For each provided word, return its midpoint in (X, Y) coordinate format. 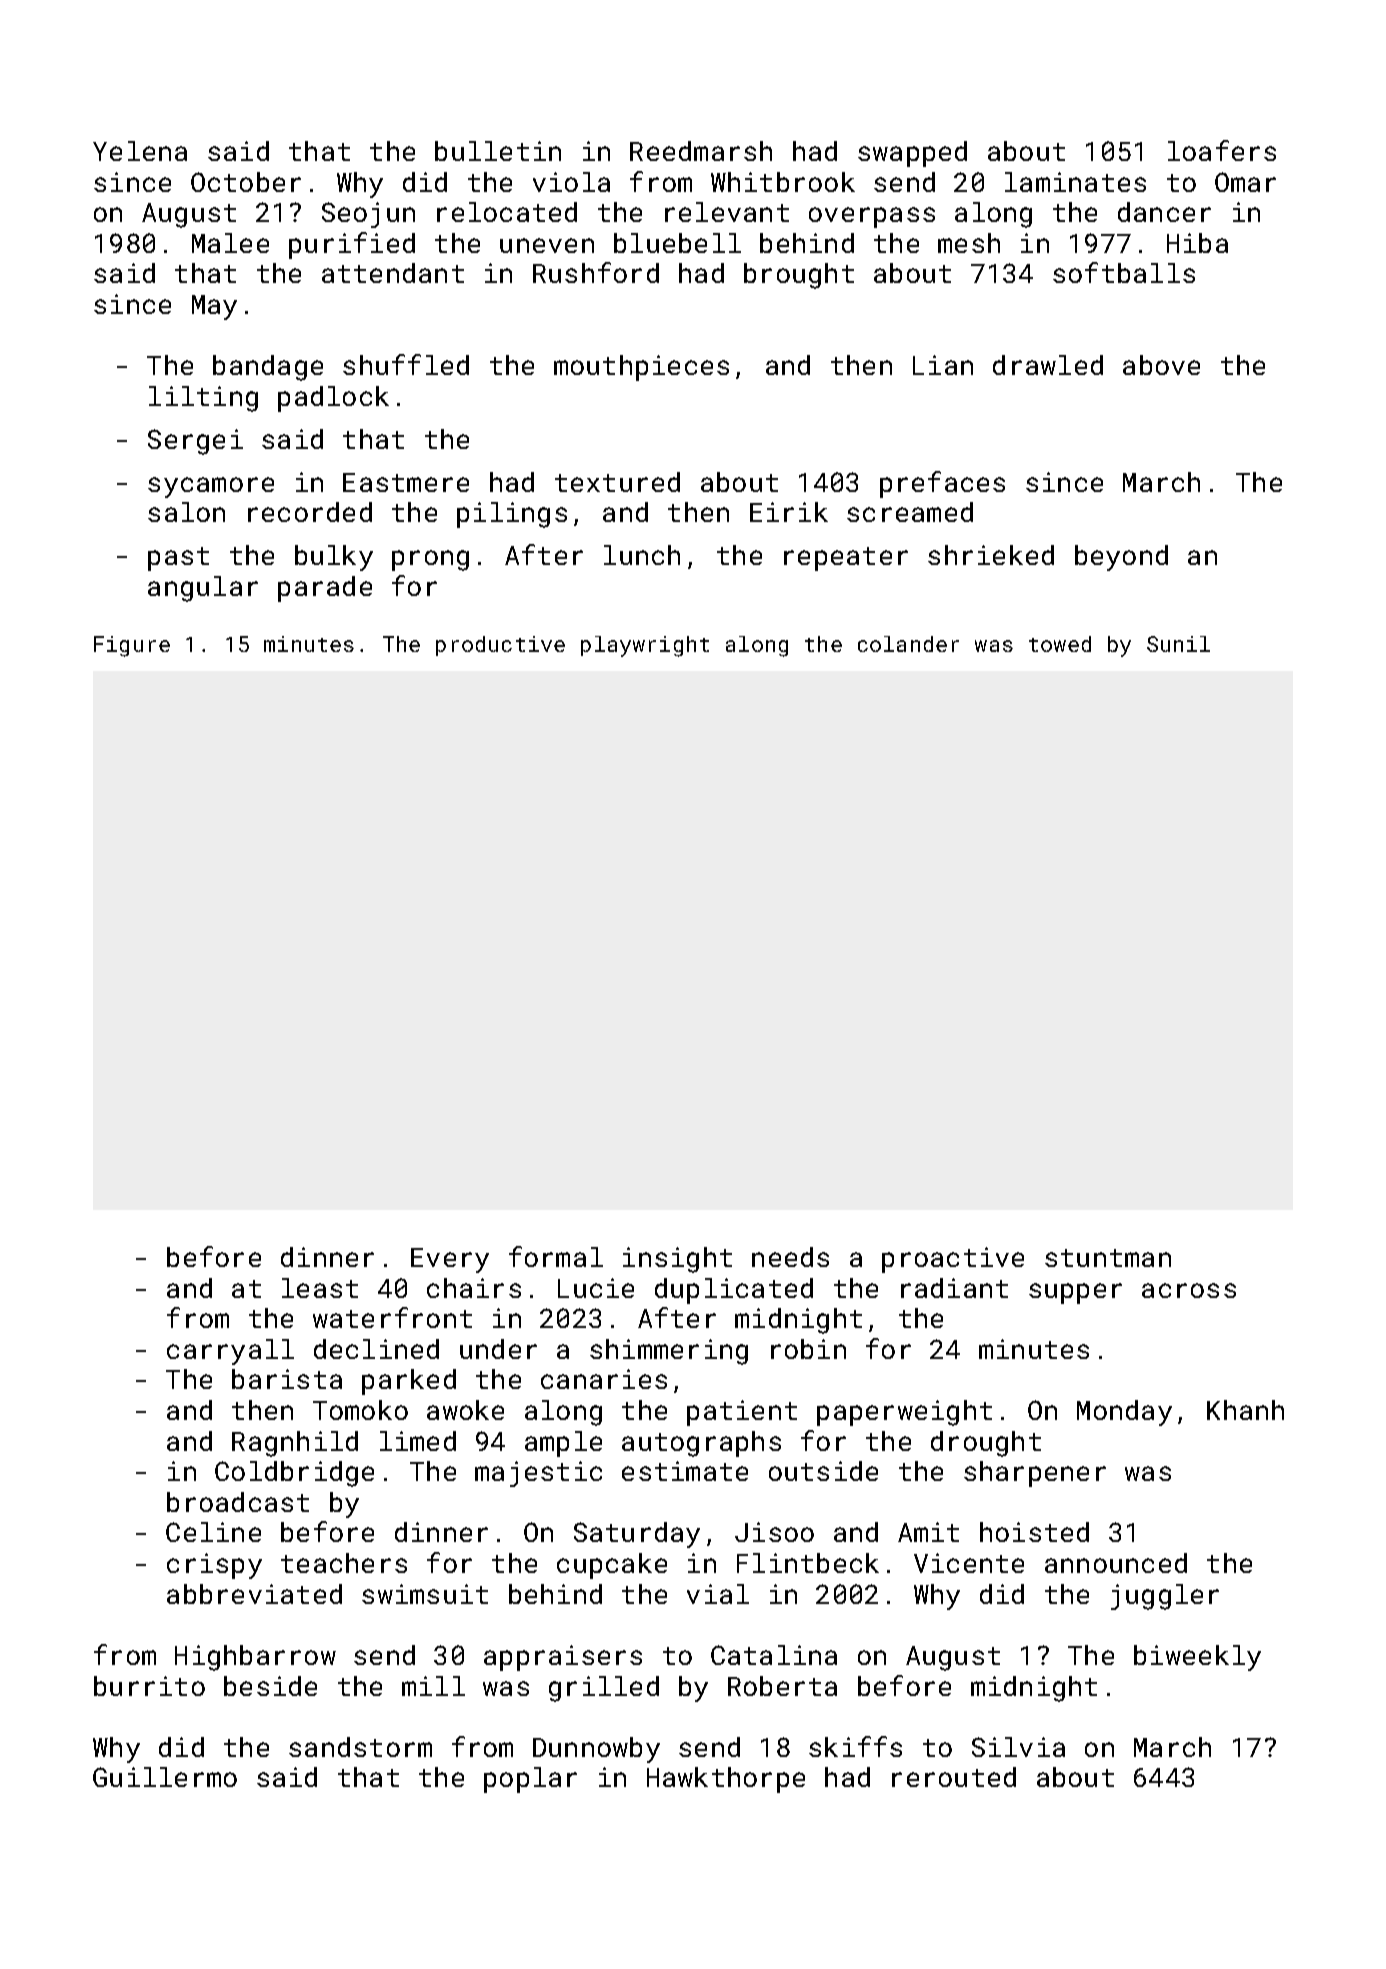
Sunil (1178, 644)
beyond (1121, 558)
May (214, 307)
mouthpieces (641, 368)
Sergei (195, 442)
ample (563, 1444)
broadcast (238, 1502)
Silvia (1018, 1747)
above (1161, 365)
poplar (530, 1780)
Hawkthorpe (726, 1780)
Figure (132, 646)
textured (617, 482)
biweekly (1197, 1658)
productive (500, 646)
